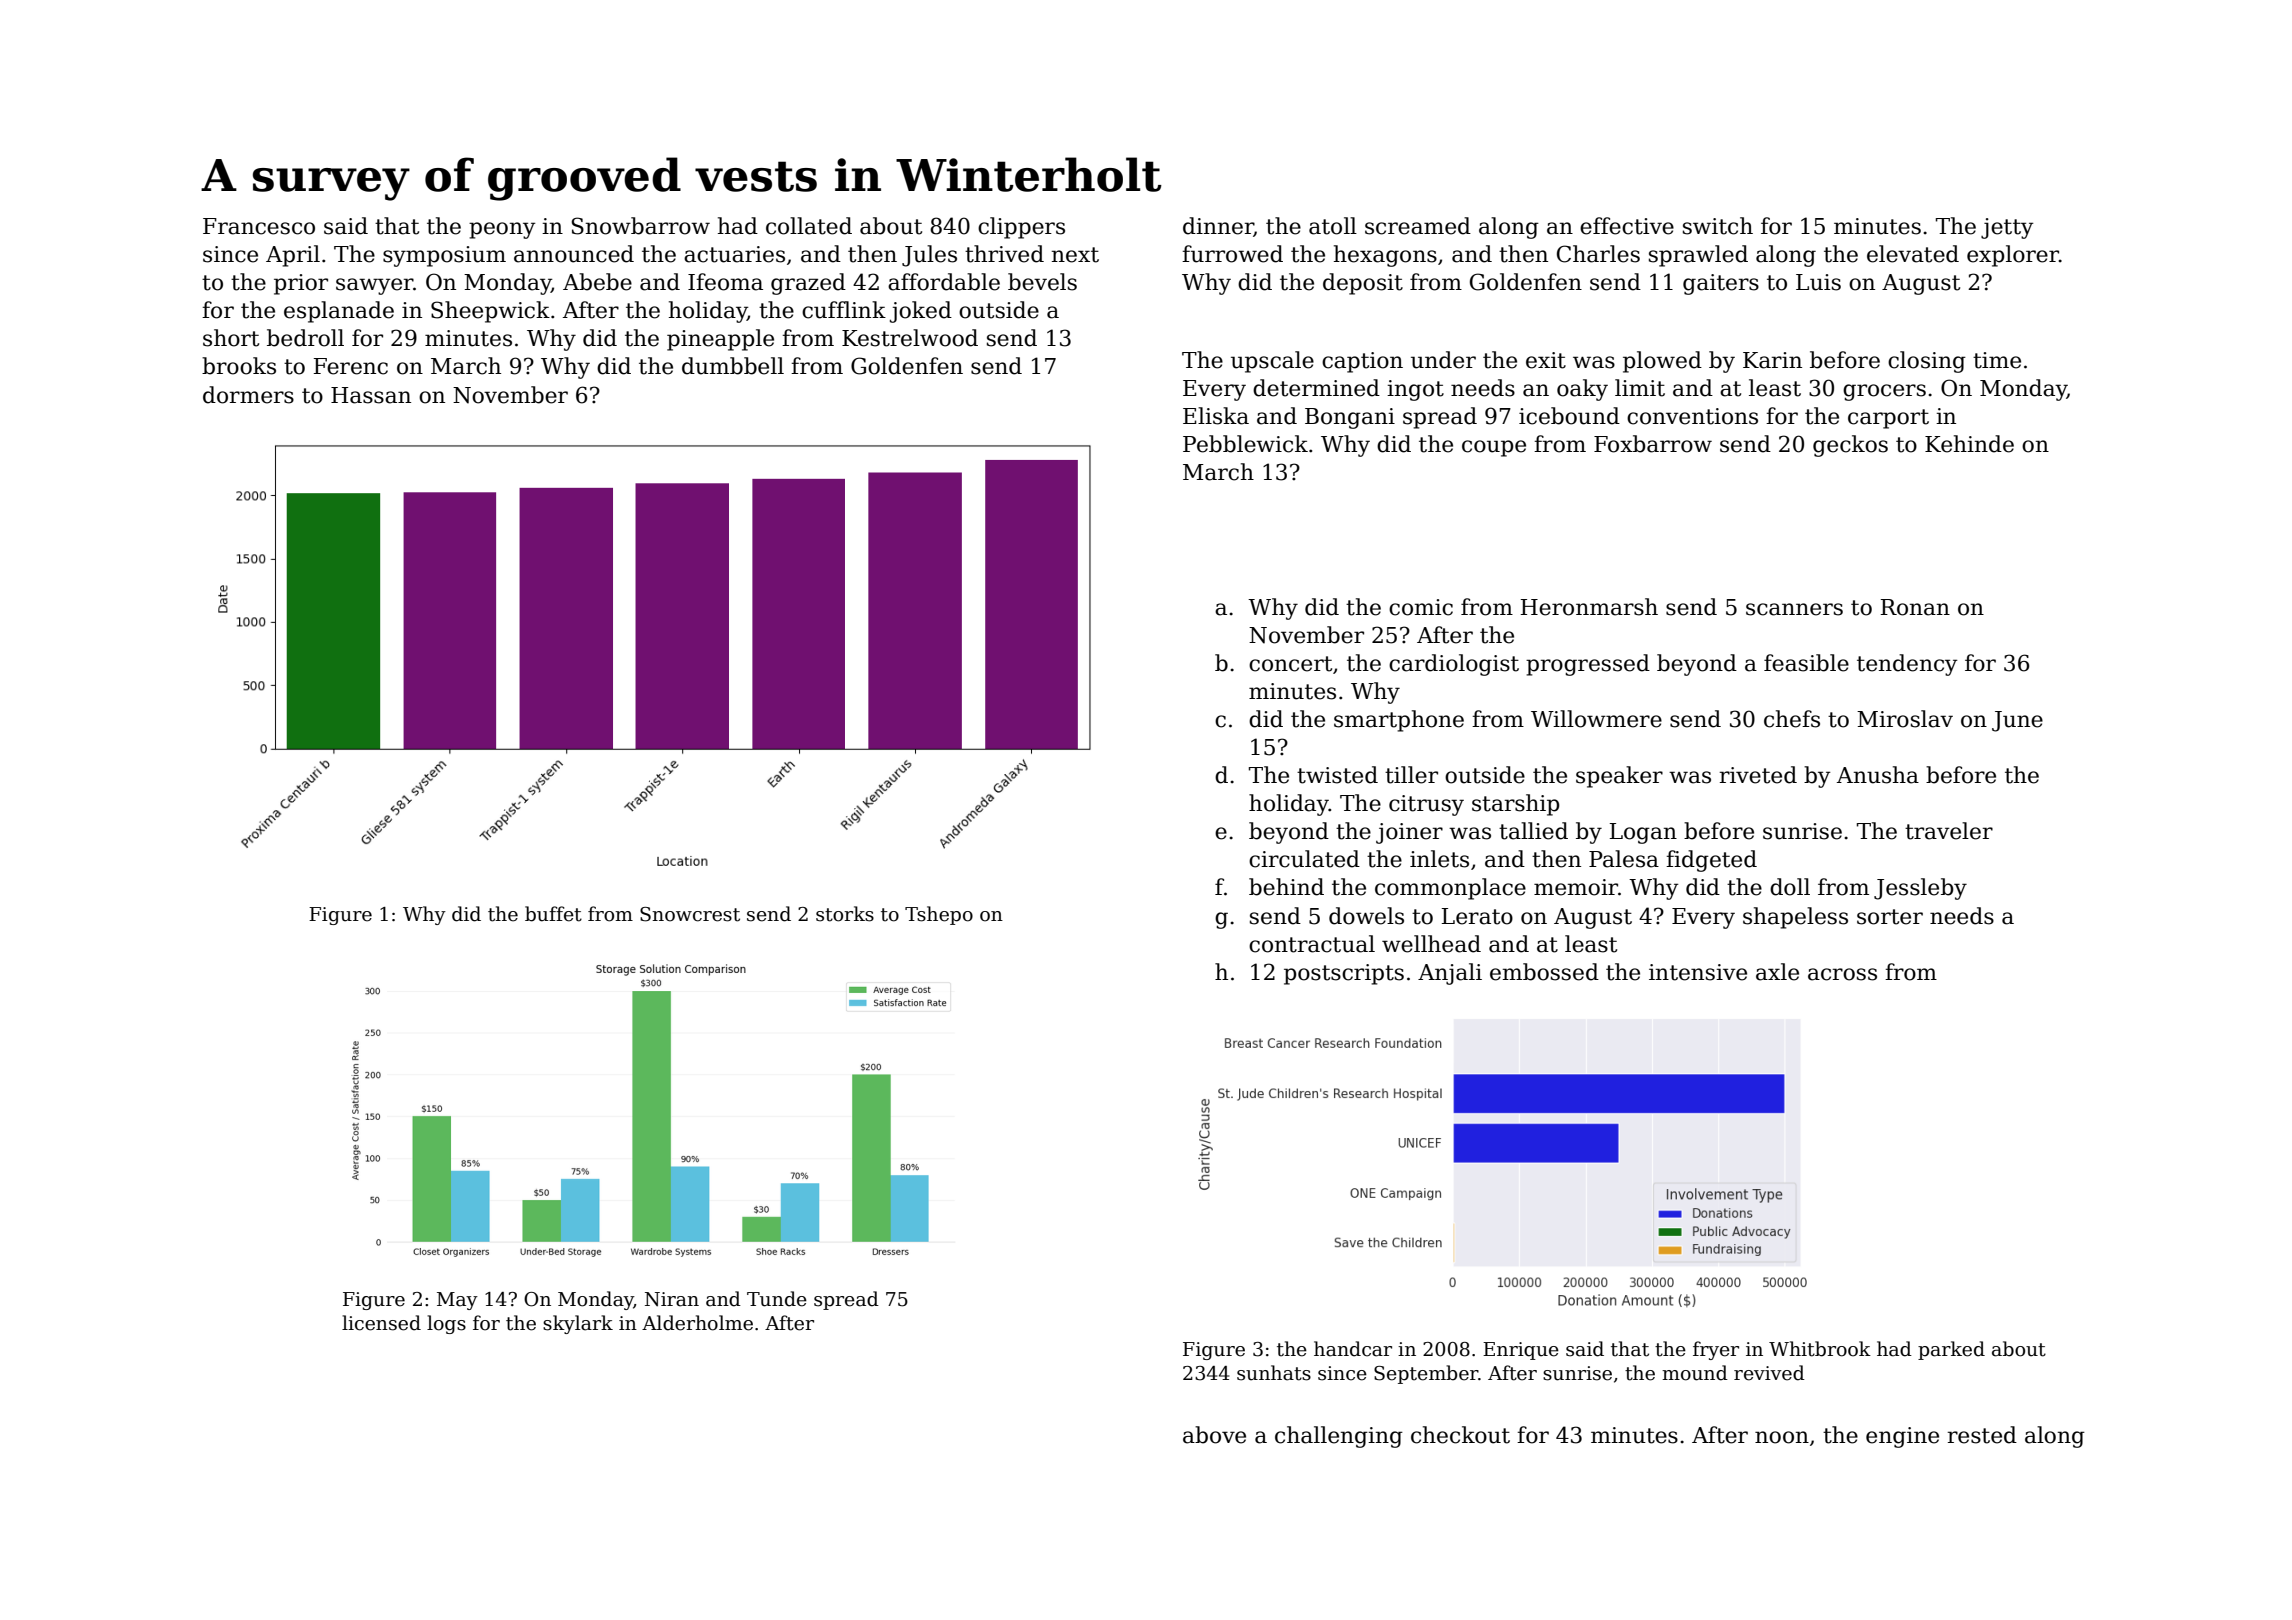 The height and width of the screenshot is (1620, 2292). Describe the element at coordinates (553, 914) in the screenshot. I see `buffet` at that location.
